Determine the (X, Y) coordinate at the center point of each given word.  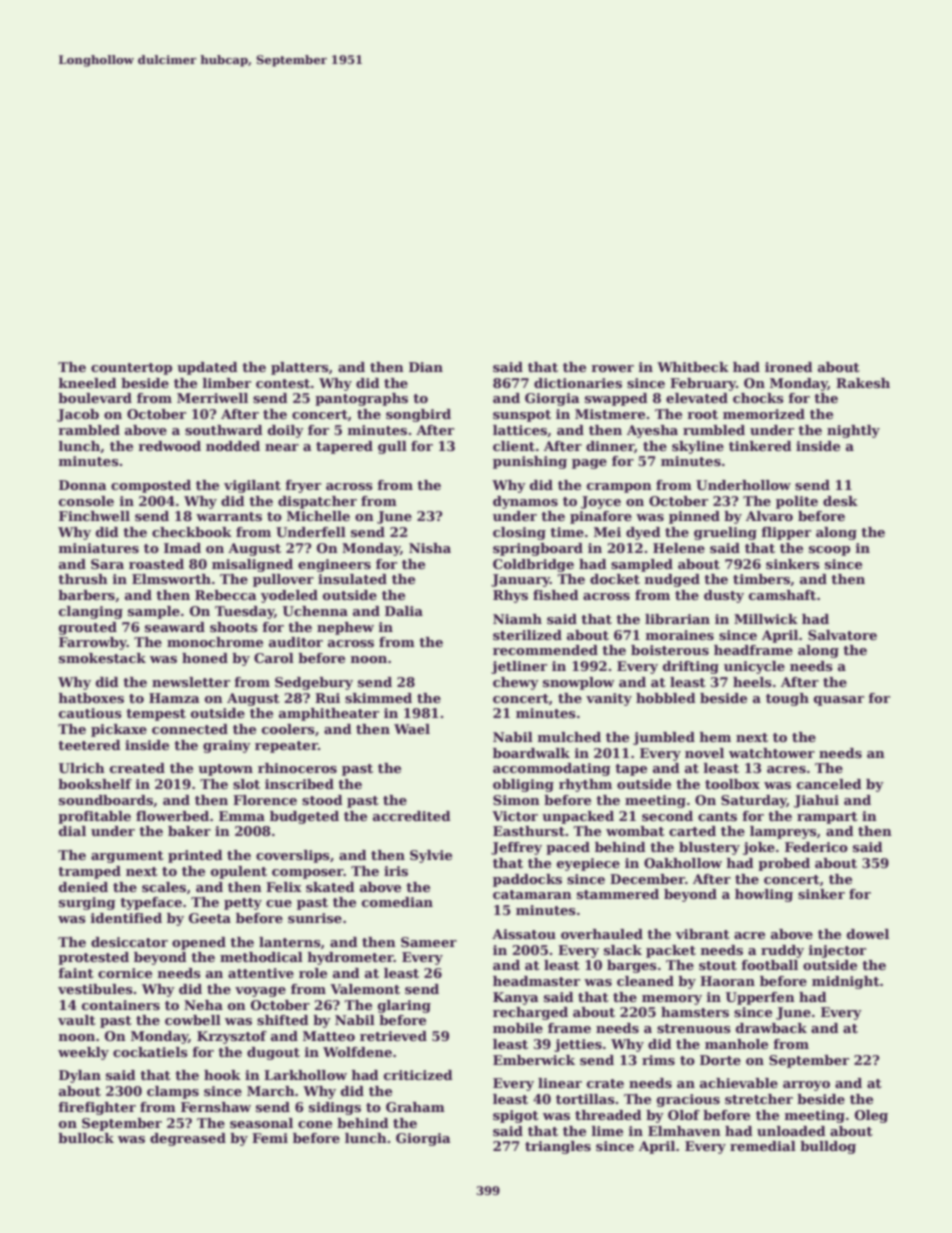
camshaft (782, 595)
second (667, 816)
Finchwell (94, 516)
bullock (86, 1138)
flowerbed (172, 816)
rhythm (585, 785)
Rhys (510, 596)
